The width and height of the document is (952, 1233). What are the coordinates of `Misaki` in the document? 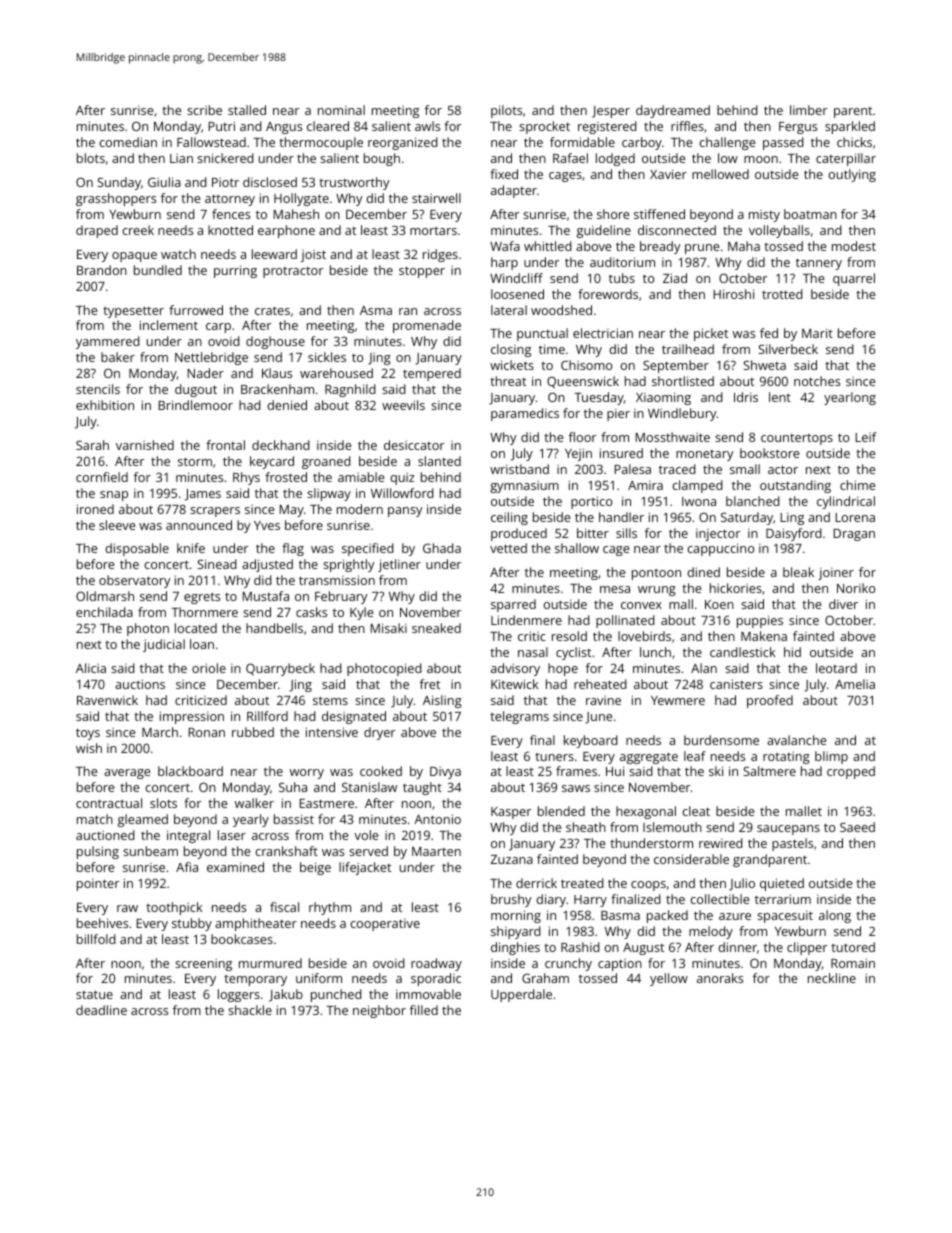 It's located at (388, 628).
